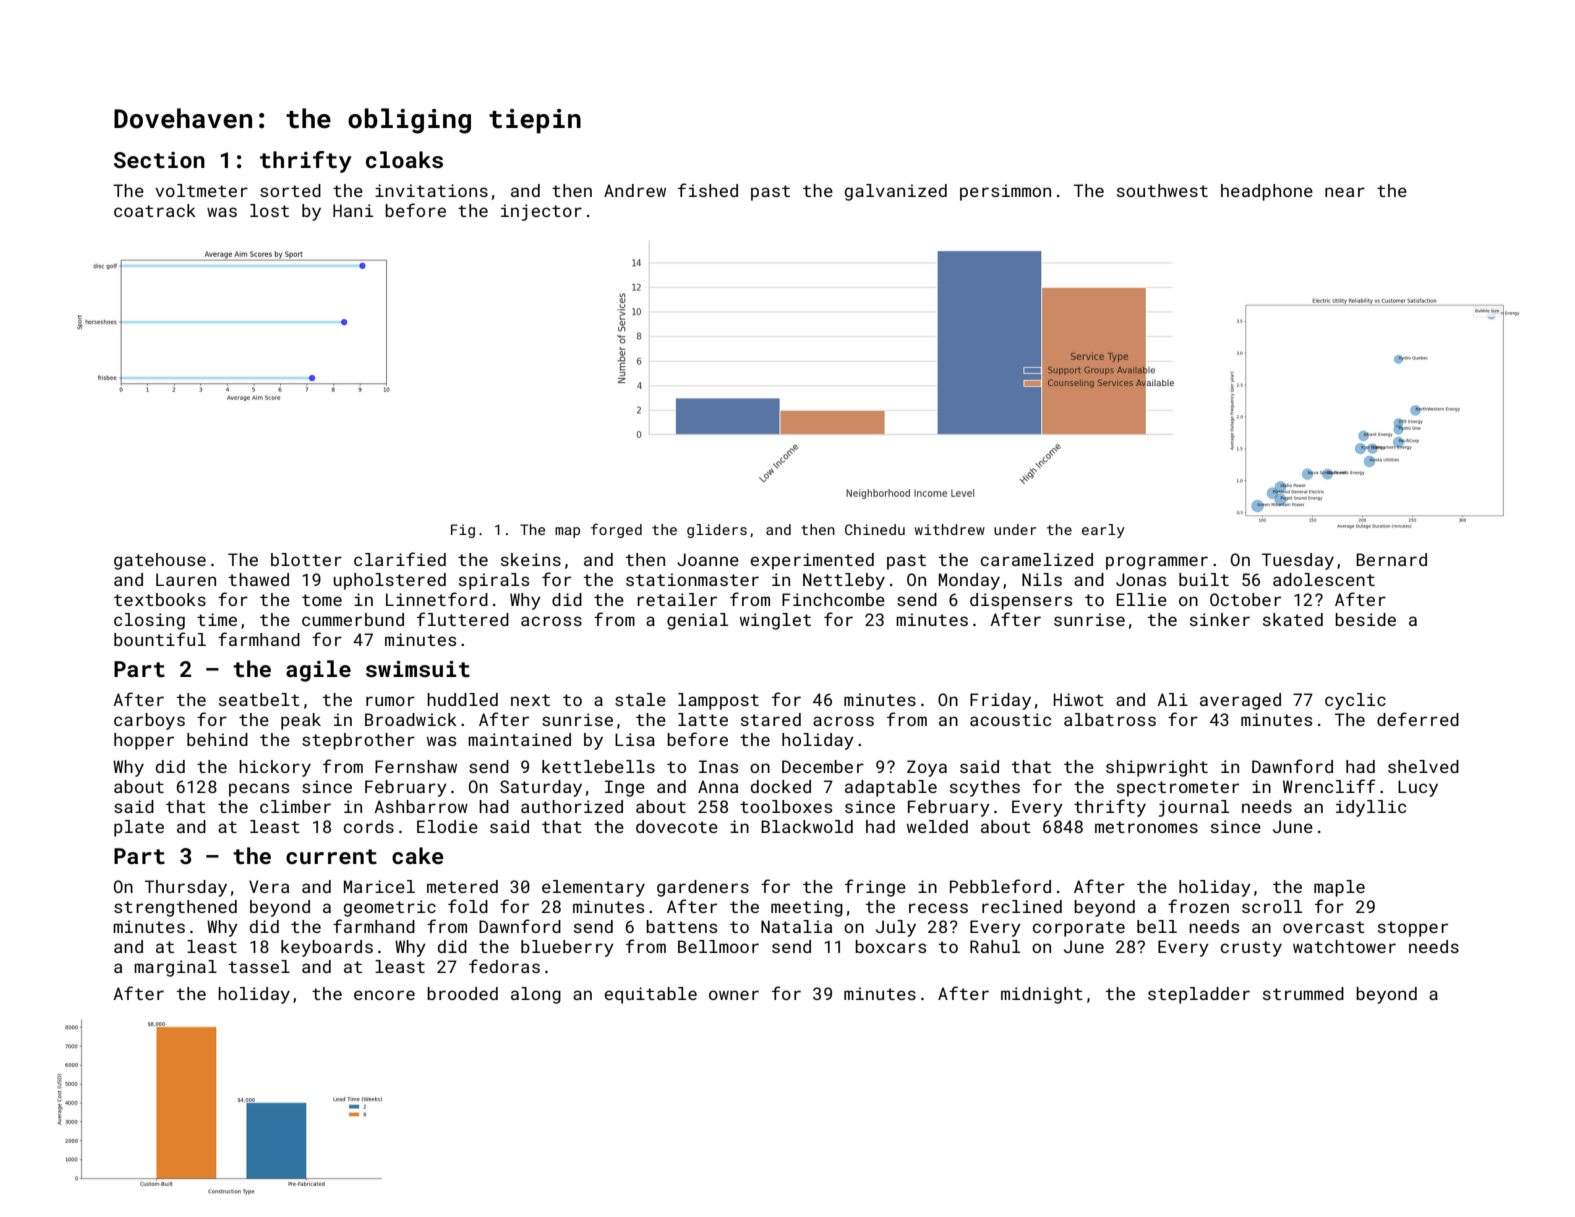 The height and width of the screenshot is (1217, 1575). I want to click on Chinedu, so click(875, 529).
